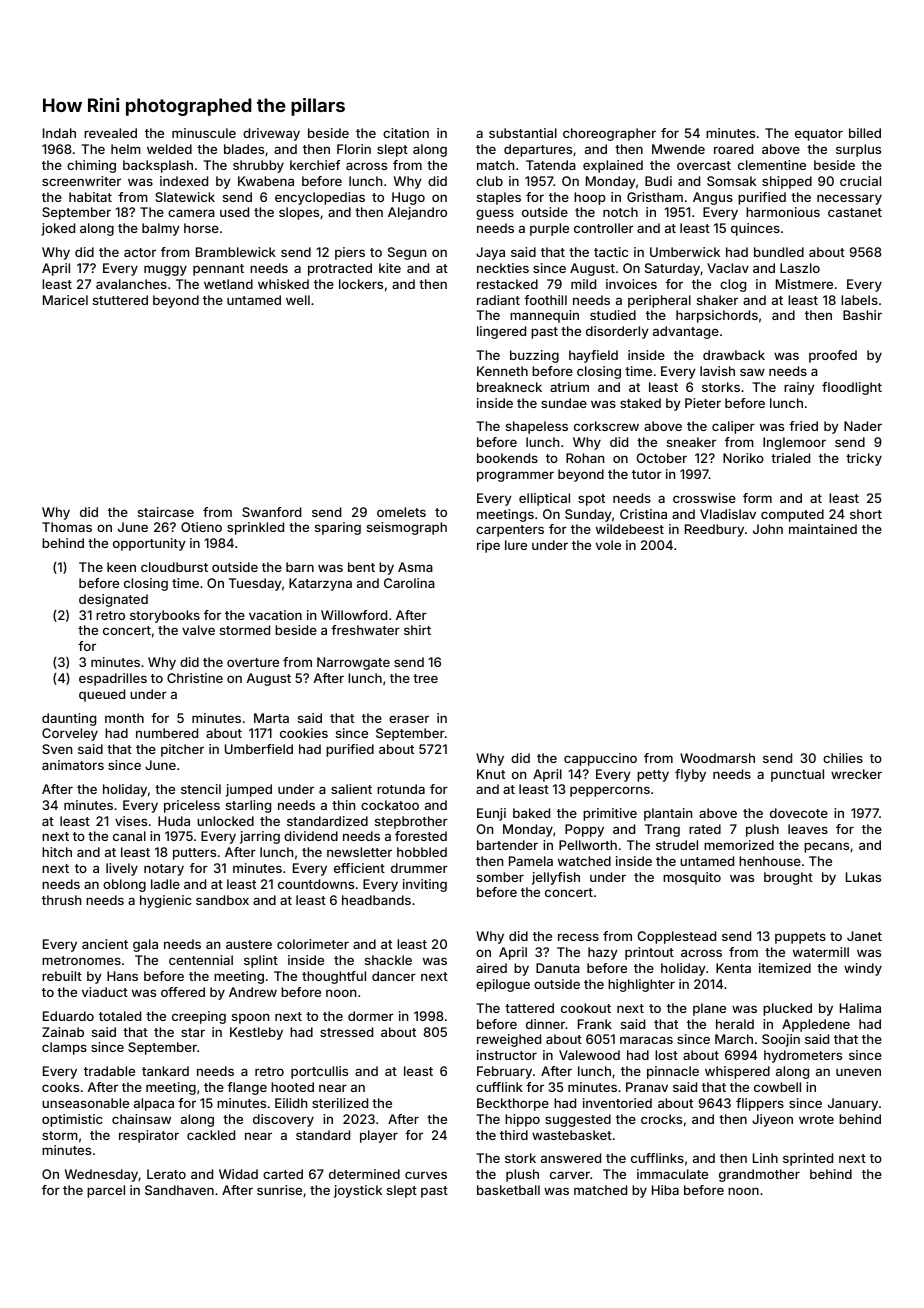 This image has width=924, height=1308. What do you see at coordinates (67, 527) in the image?
I see `Thomas` at bounding box center [67, 527].
